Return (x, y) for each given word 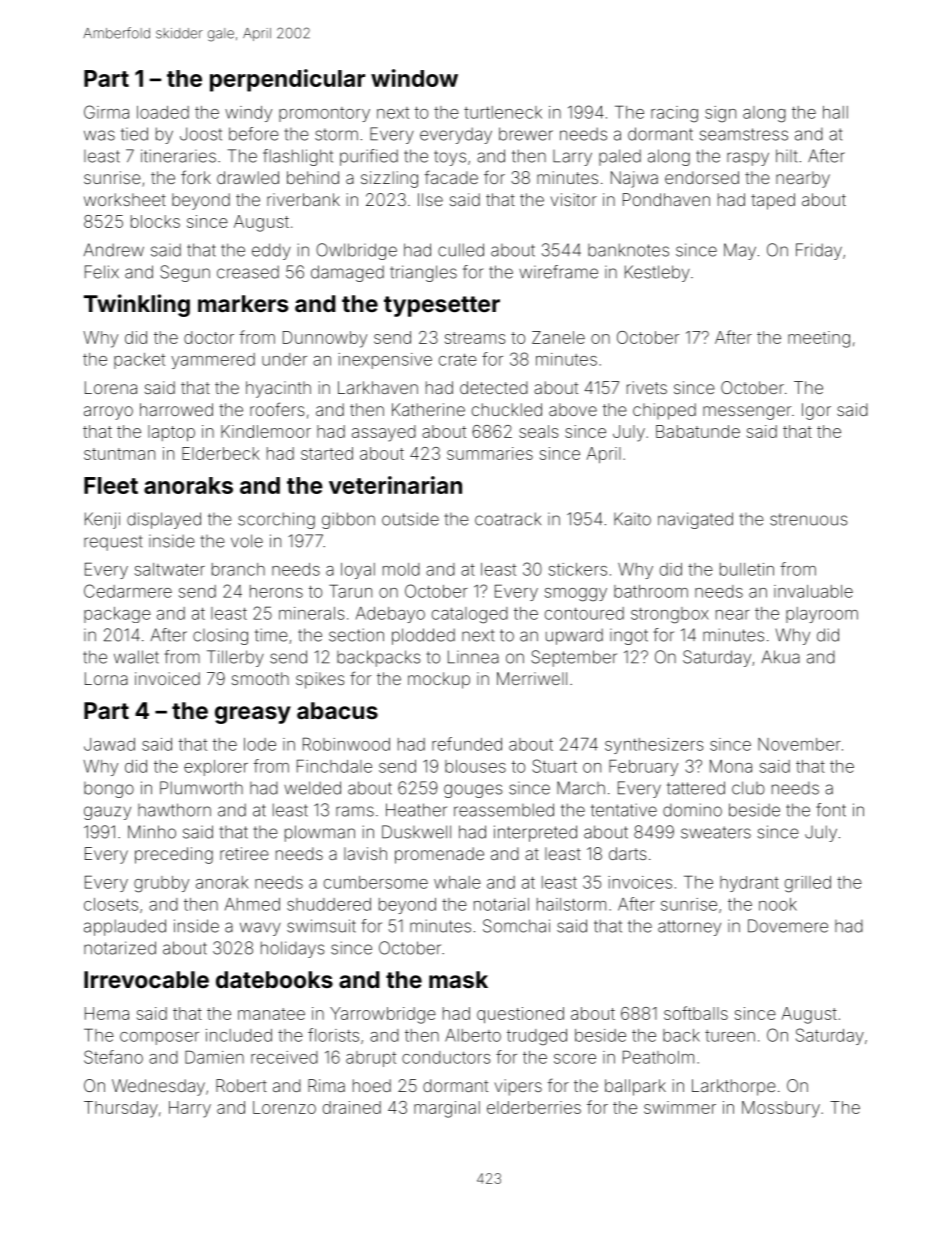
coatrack (508, 519)
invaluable (813, 591)
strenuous (808, 519)
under (284, 359)
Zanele (558, 337)
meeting (819, 339)
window (414, 78)
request (113, 543)
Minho (152, 832)
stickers (578, 569)
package (117, 615)
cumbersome (376, 882)
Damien (214, 1057)
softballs (696, 1013)
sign (720, 114)
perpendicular (287, 80)
